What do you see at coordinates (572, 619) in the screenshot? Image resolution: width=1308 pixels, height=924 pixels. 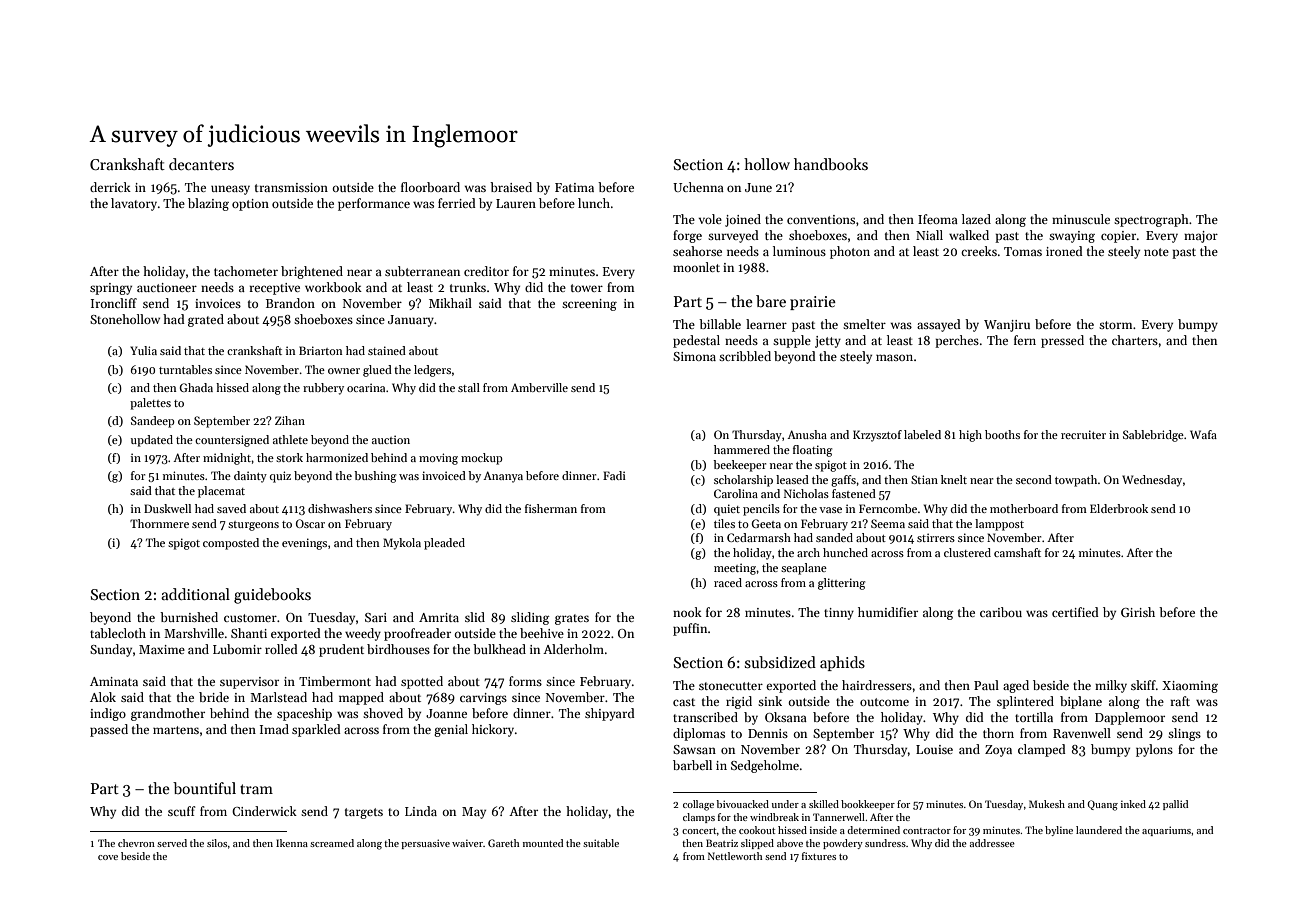 I see `grates` at bounding box center [572, 619].
